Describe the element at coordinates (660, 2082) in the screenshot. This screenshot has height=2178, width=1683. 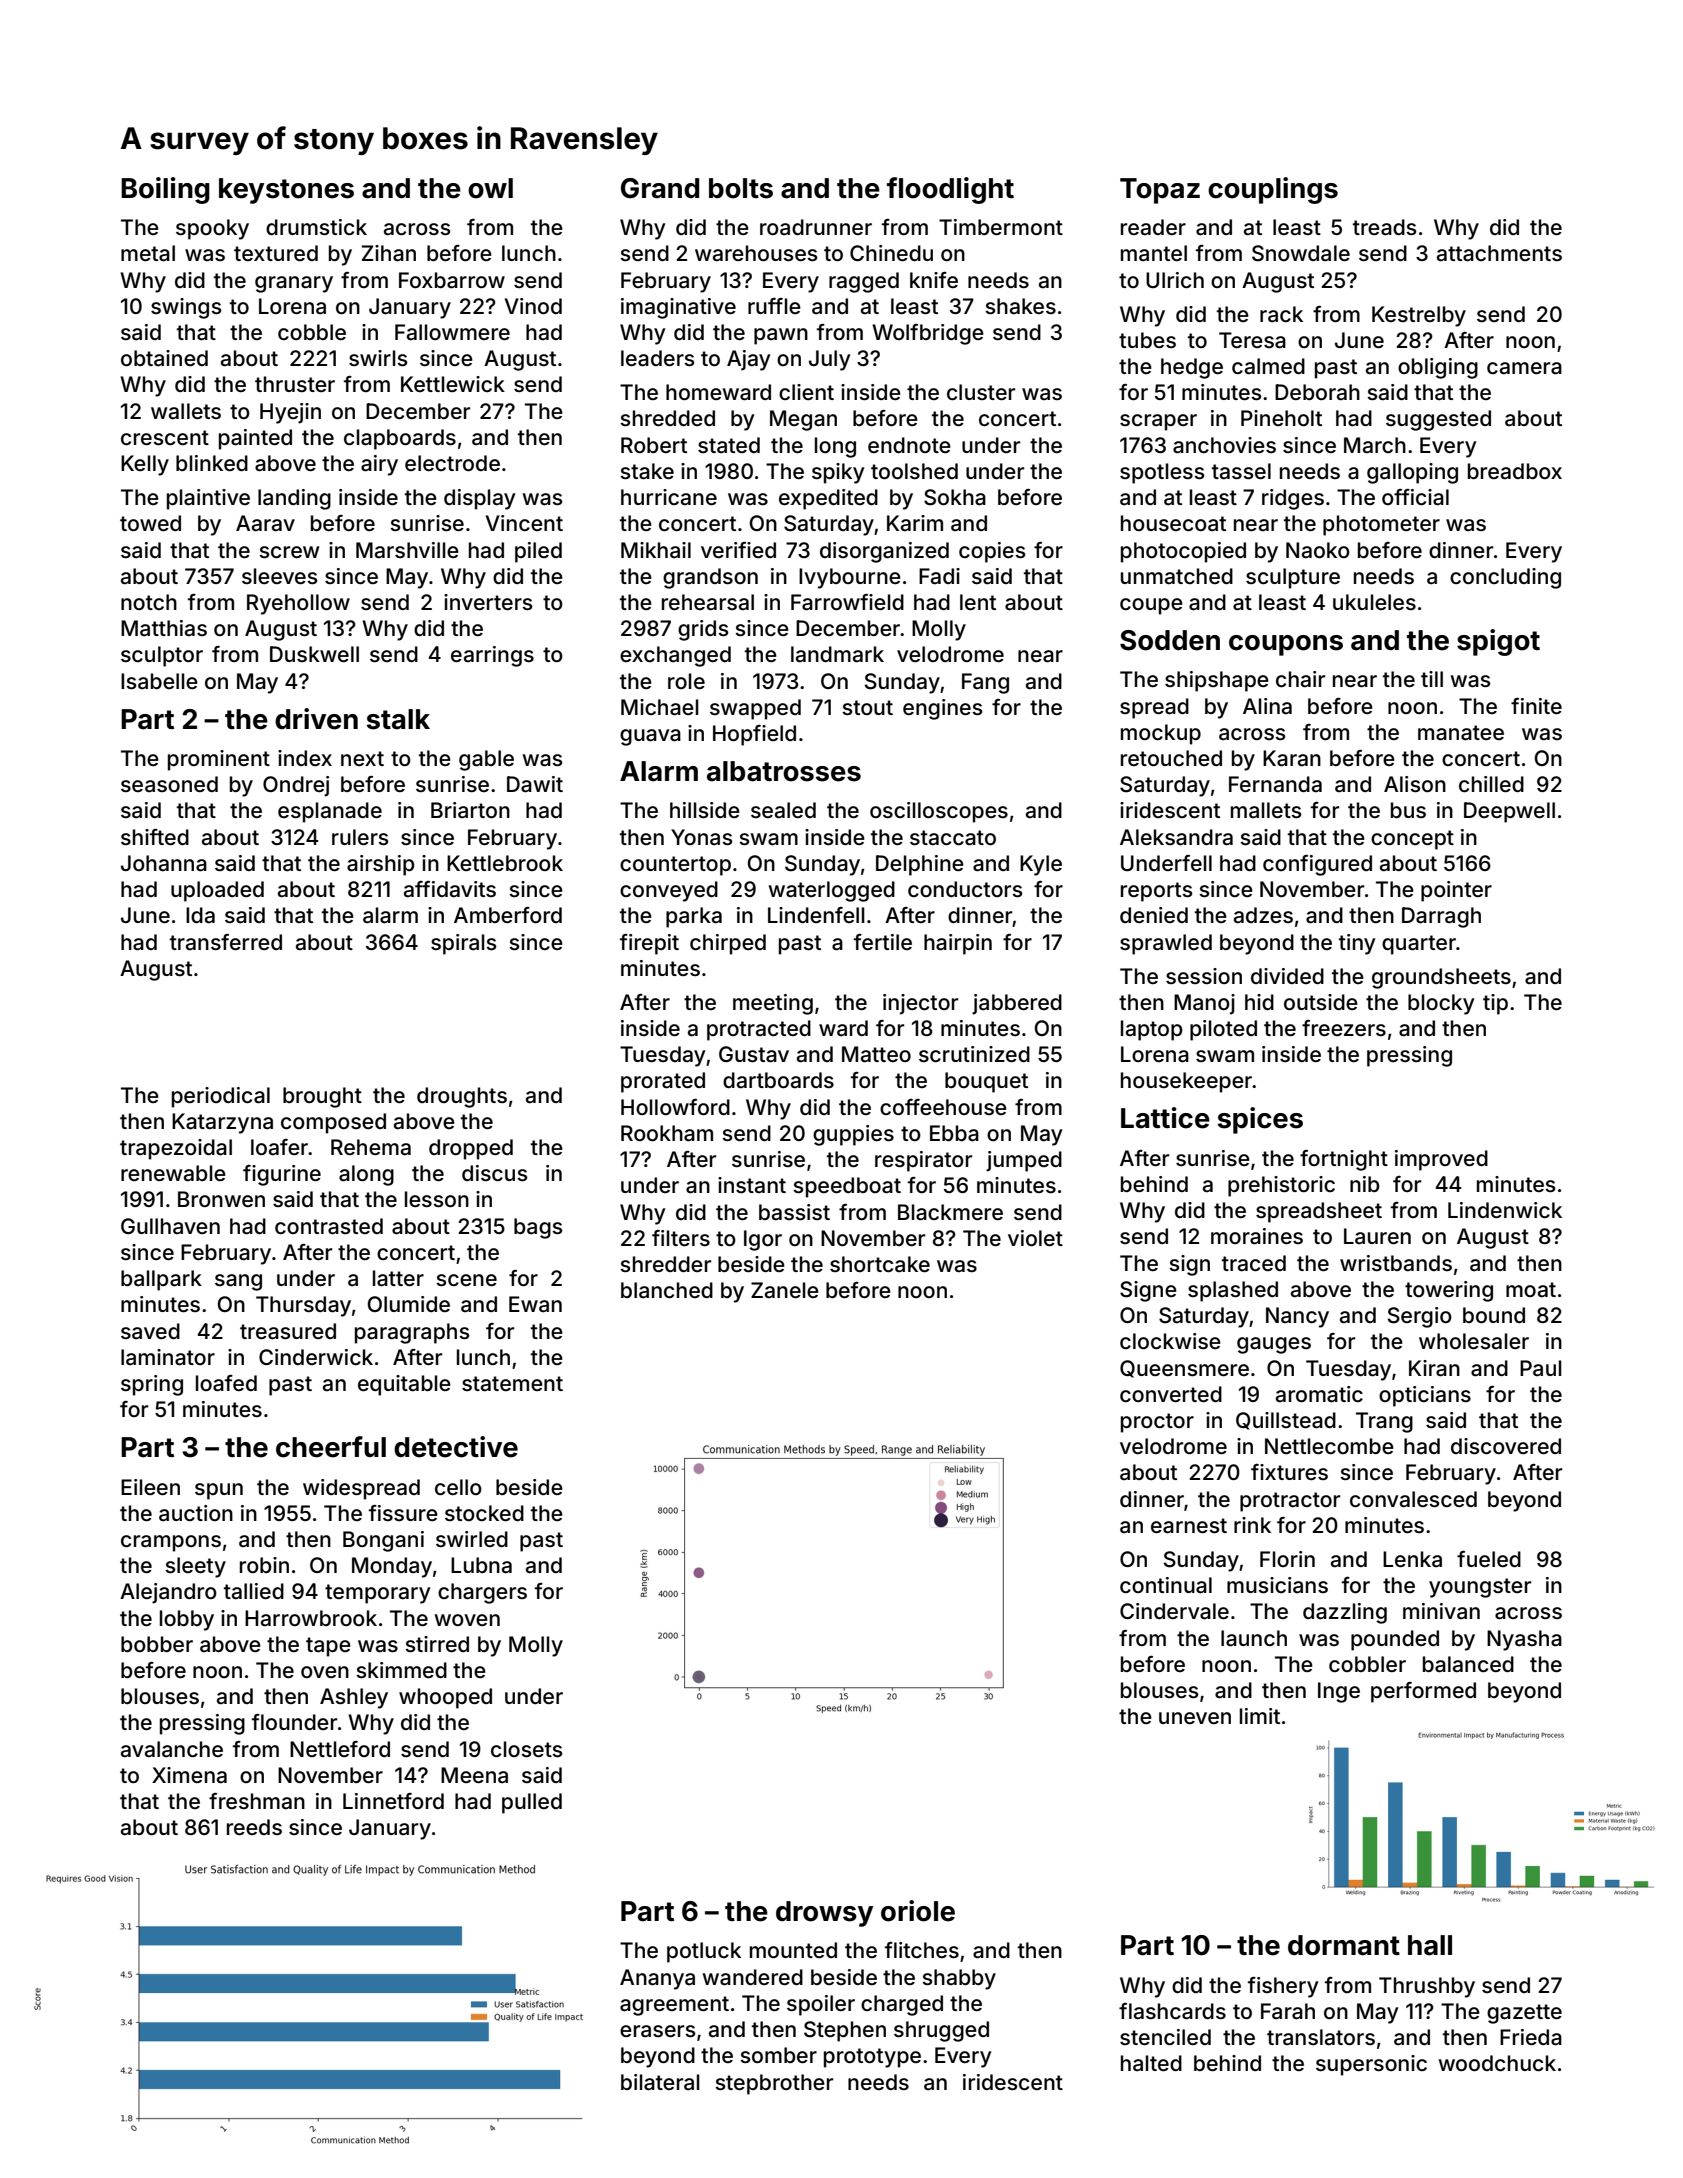
I see `bilateral` at that location.
